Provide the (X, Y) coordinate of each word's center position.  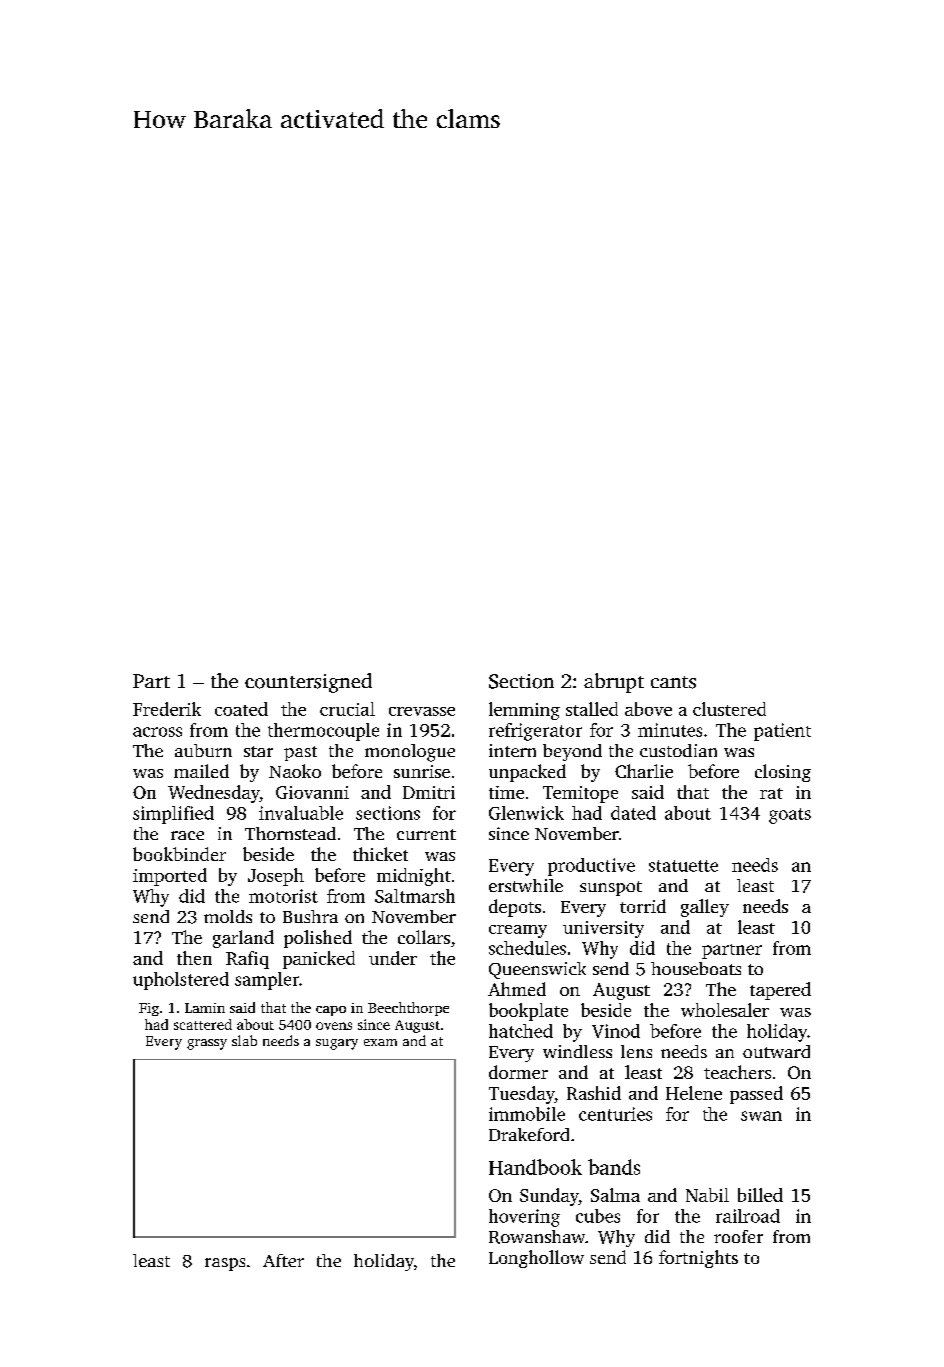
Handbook (535, 1167)
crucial (347, 709)
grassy (207, 1044)
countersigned (308, 683)
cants (673, 682)
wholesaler (725, 1010)
